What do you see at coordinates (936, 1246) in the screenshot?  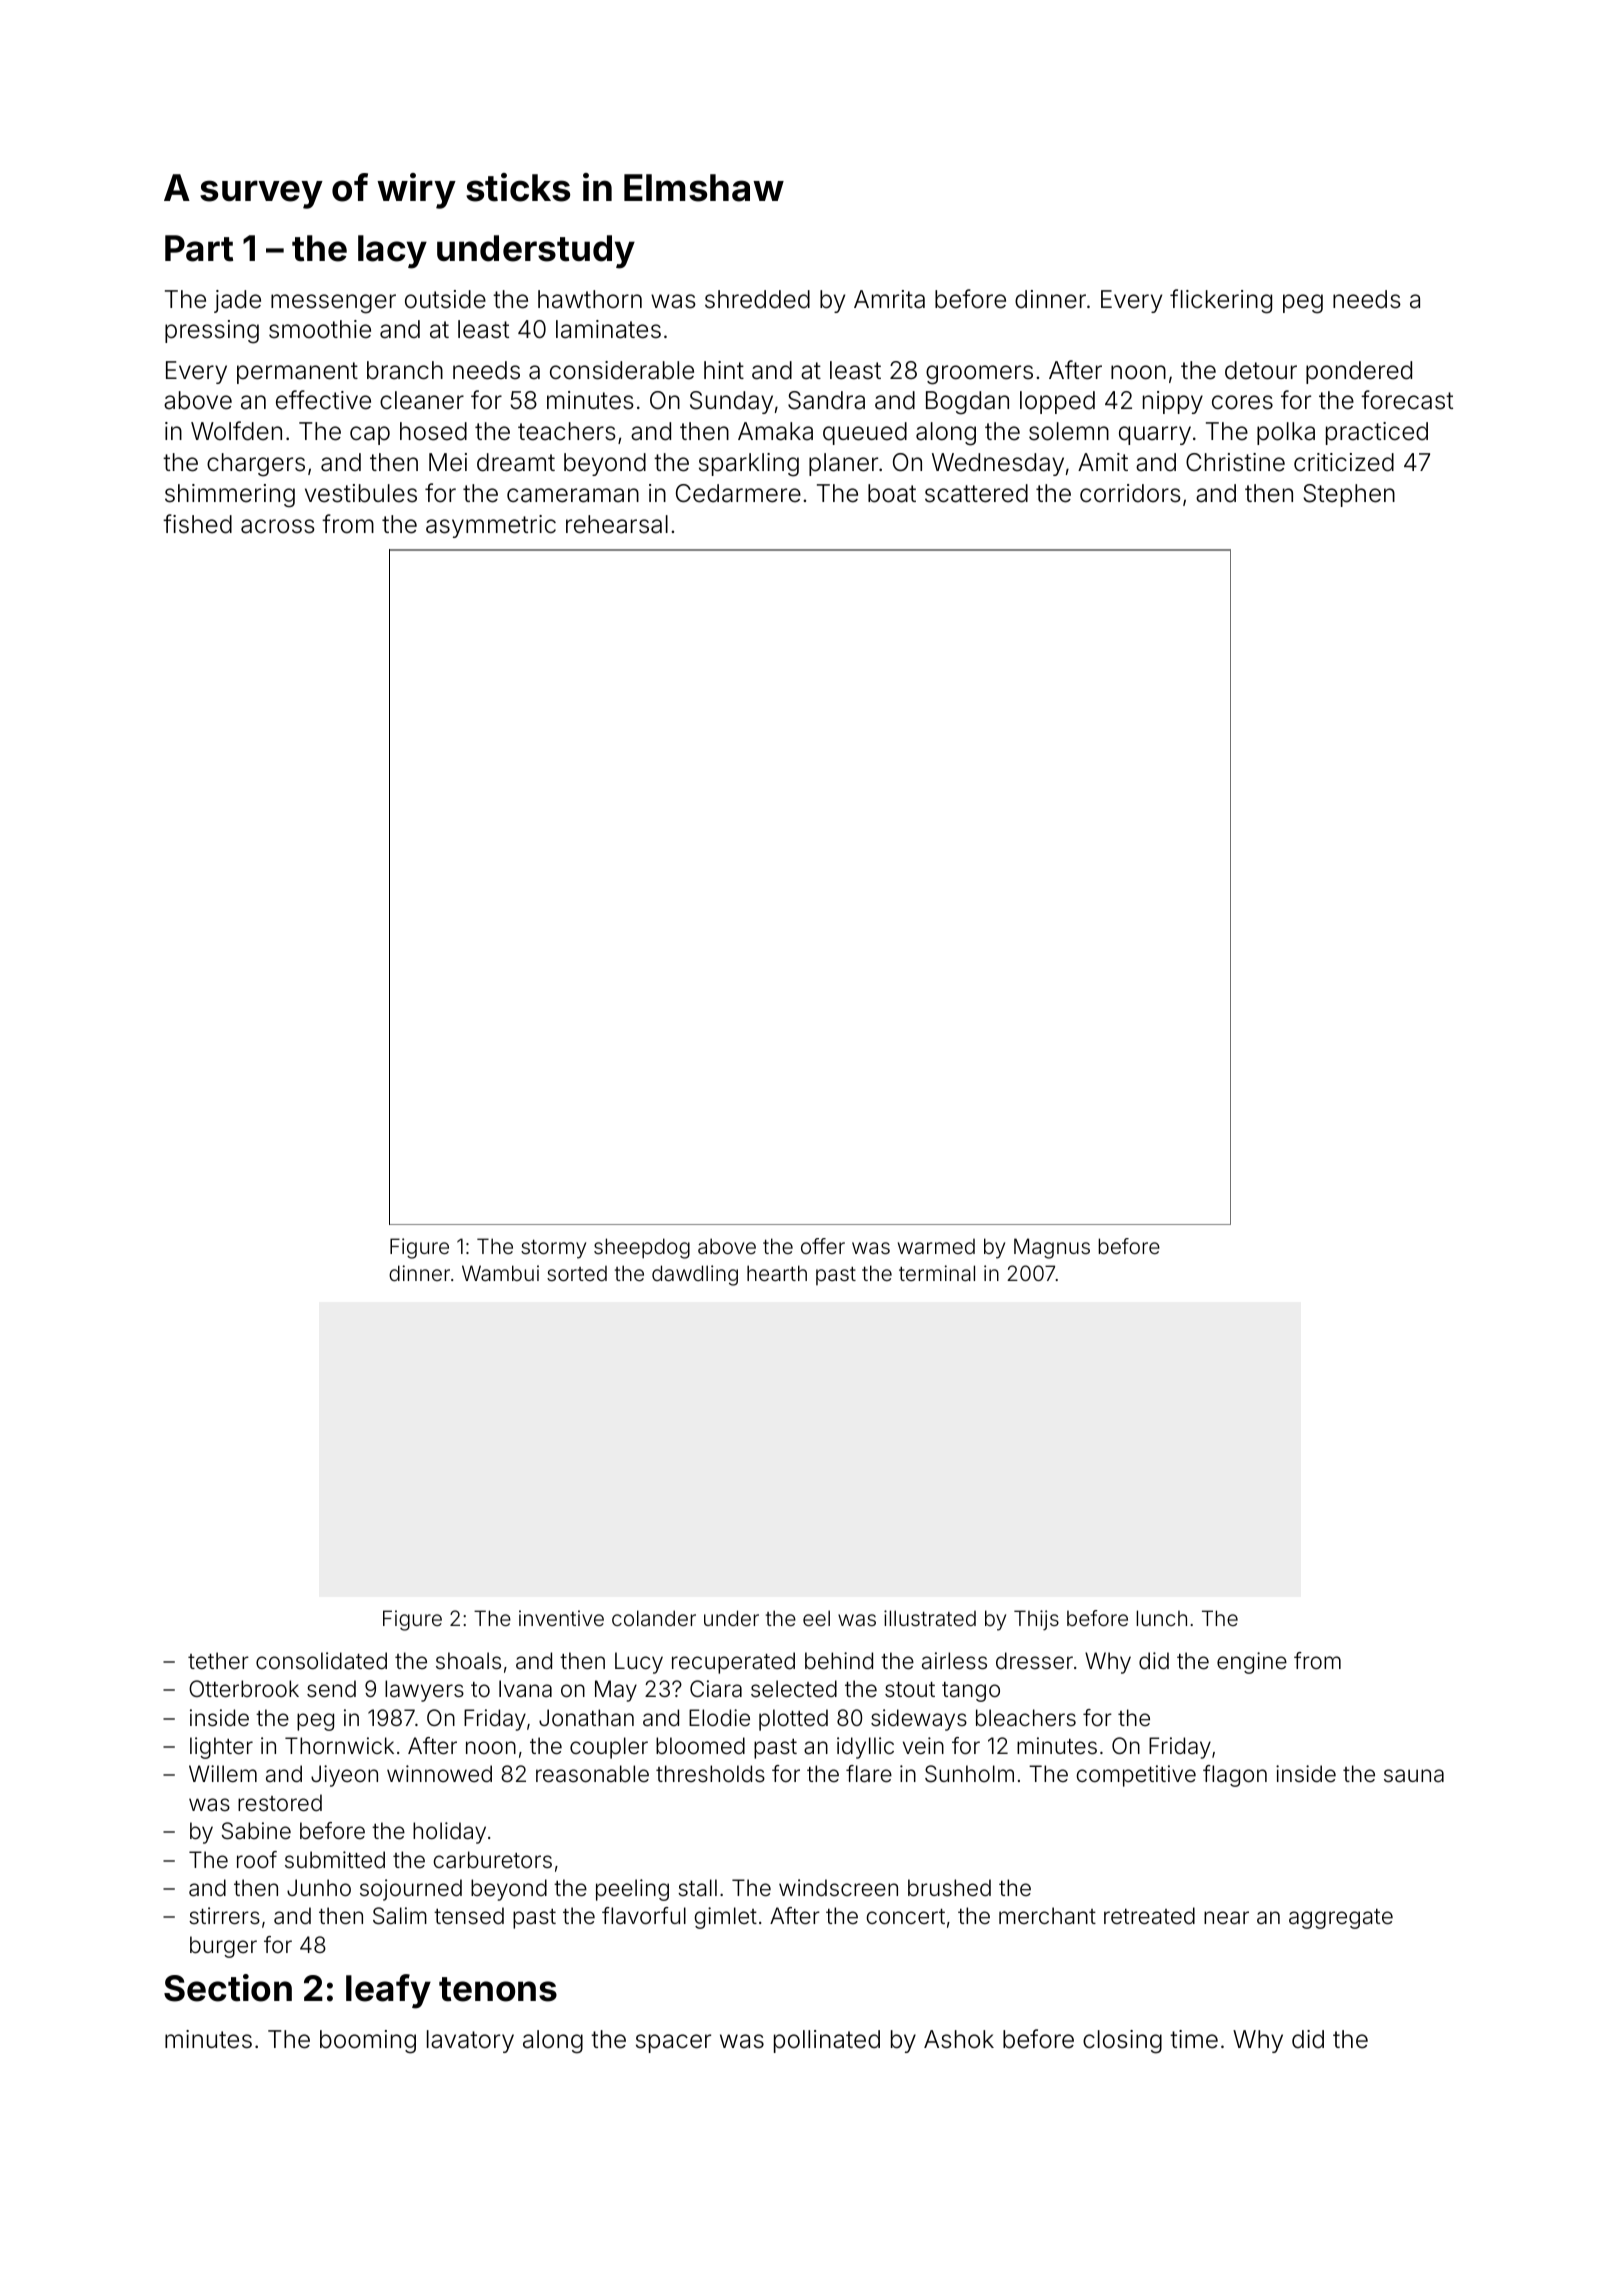 I see `warmed` at bounding box center [936, 1246].
